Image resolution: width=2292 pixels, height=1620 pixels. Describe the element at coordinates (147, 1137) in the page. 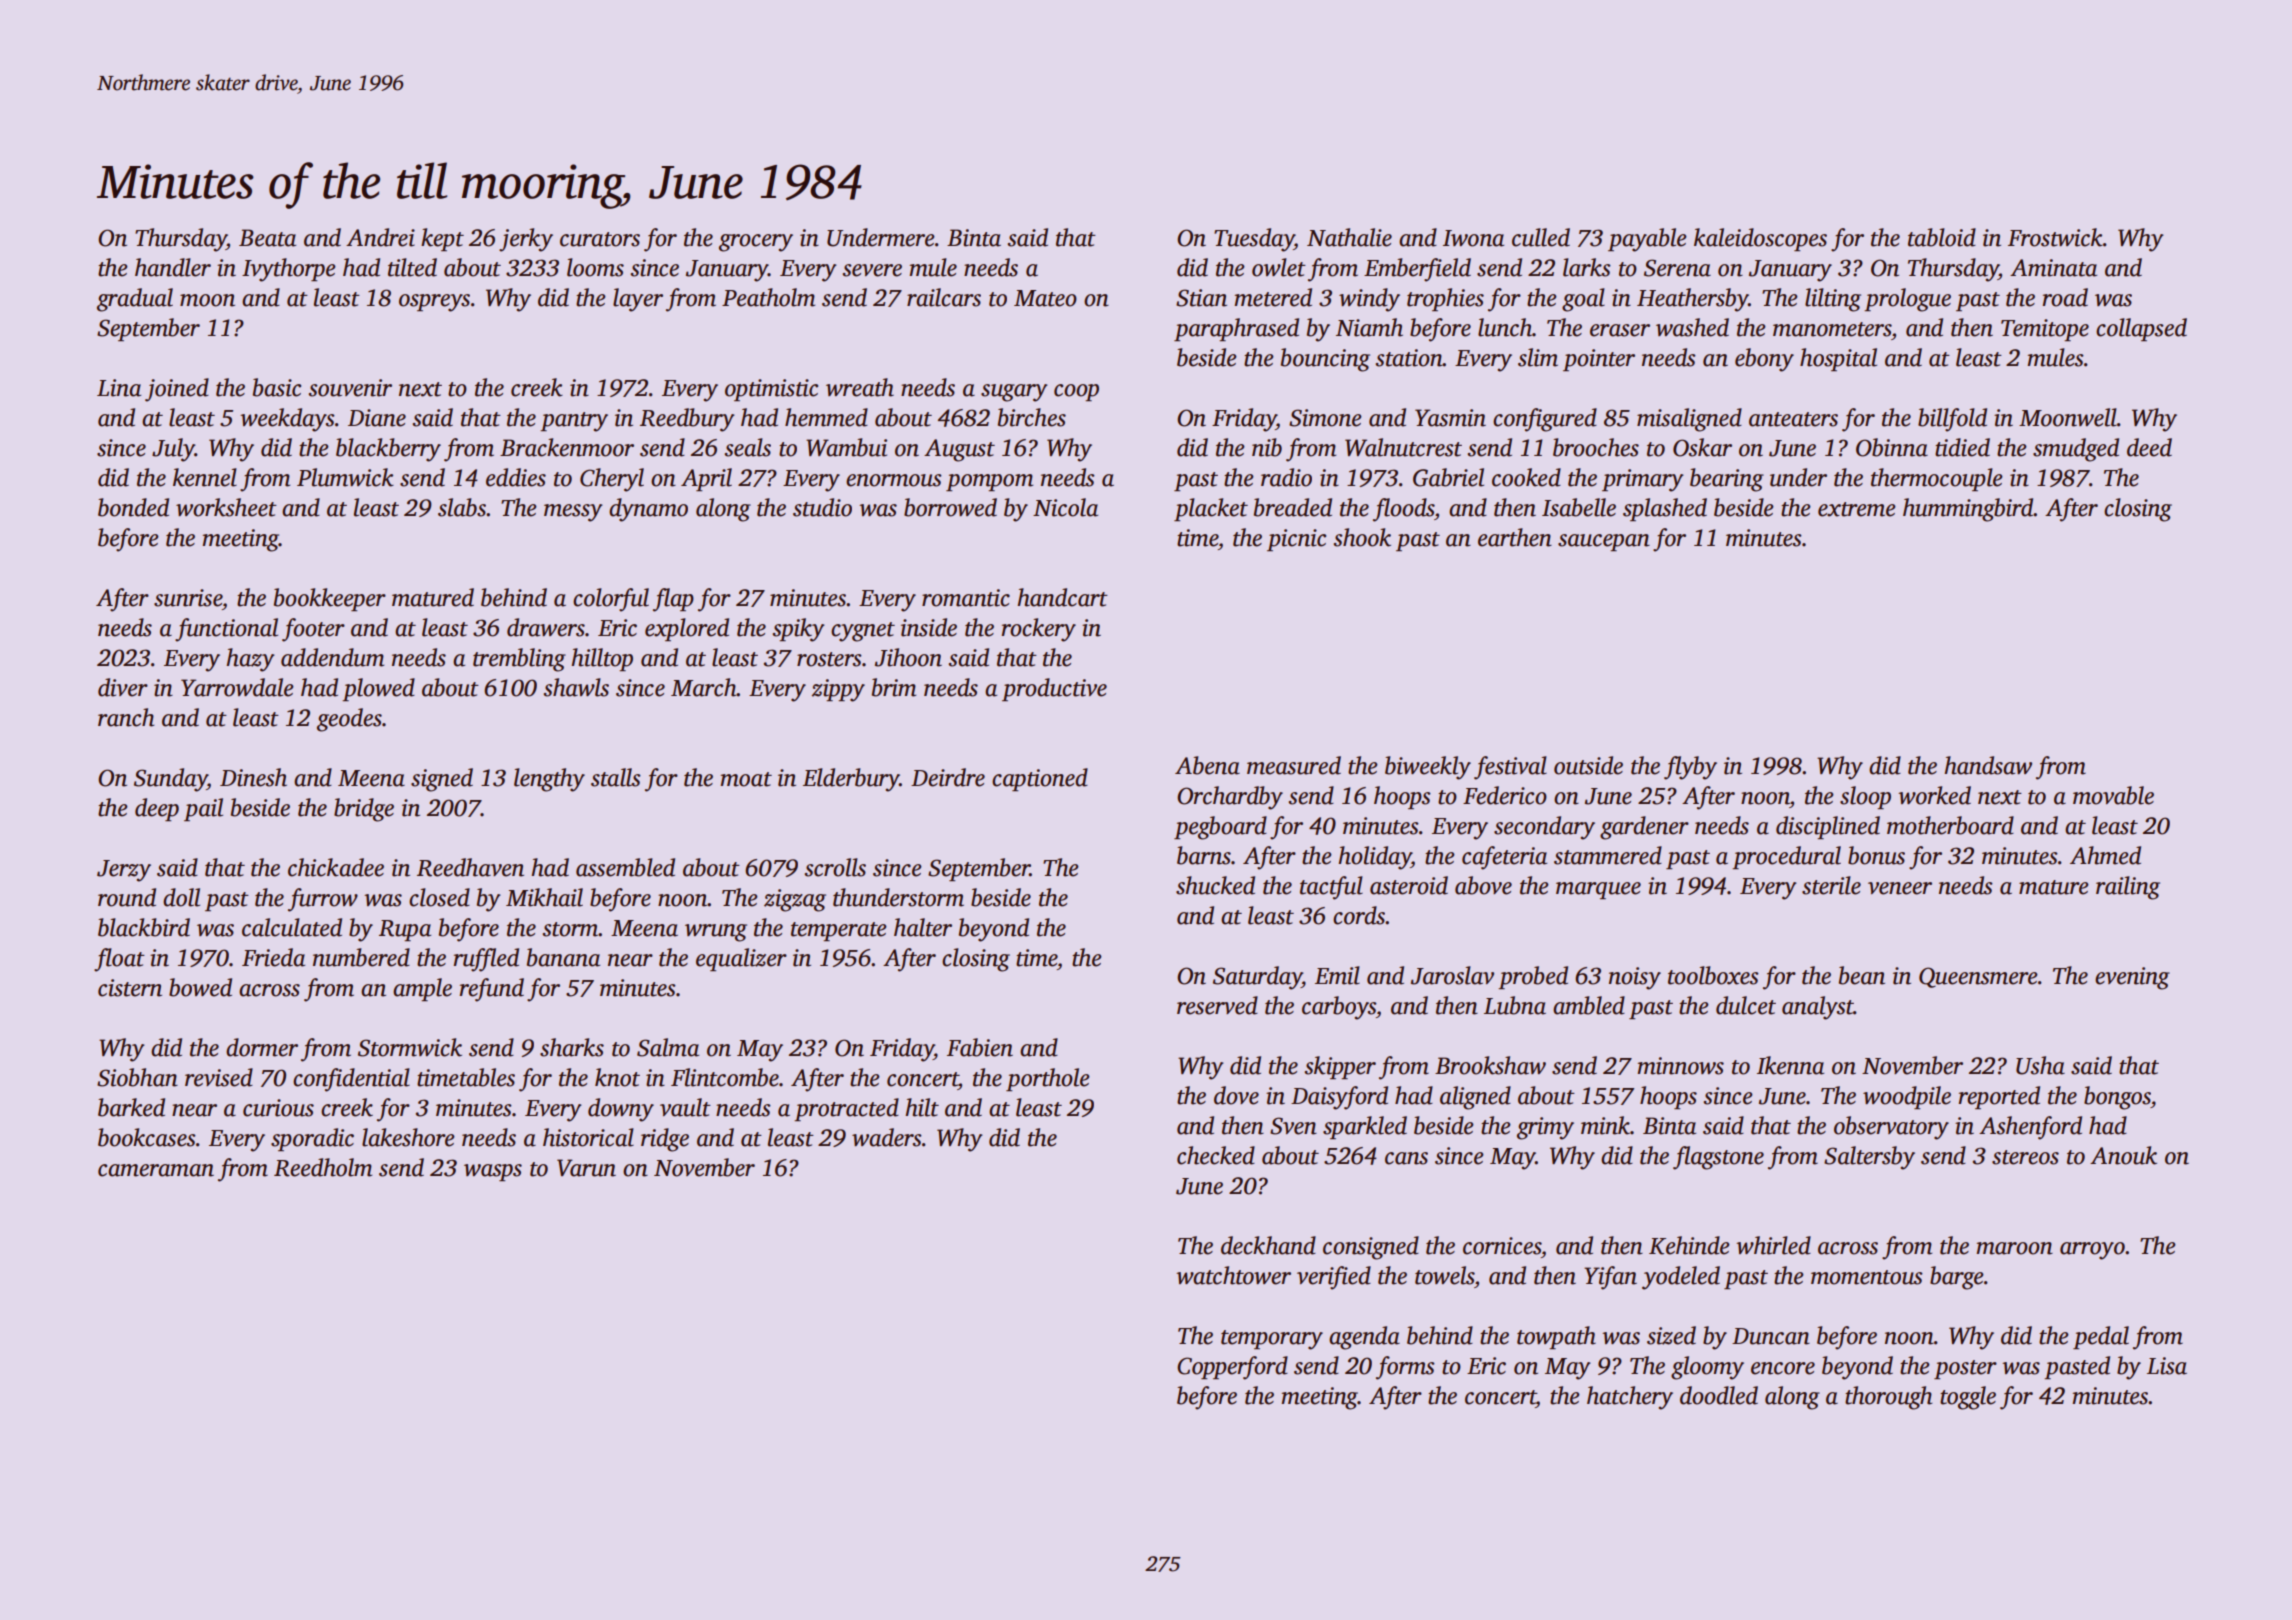

I see `bookcases` at that location.
